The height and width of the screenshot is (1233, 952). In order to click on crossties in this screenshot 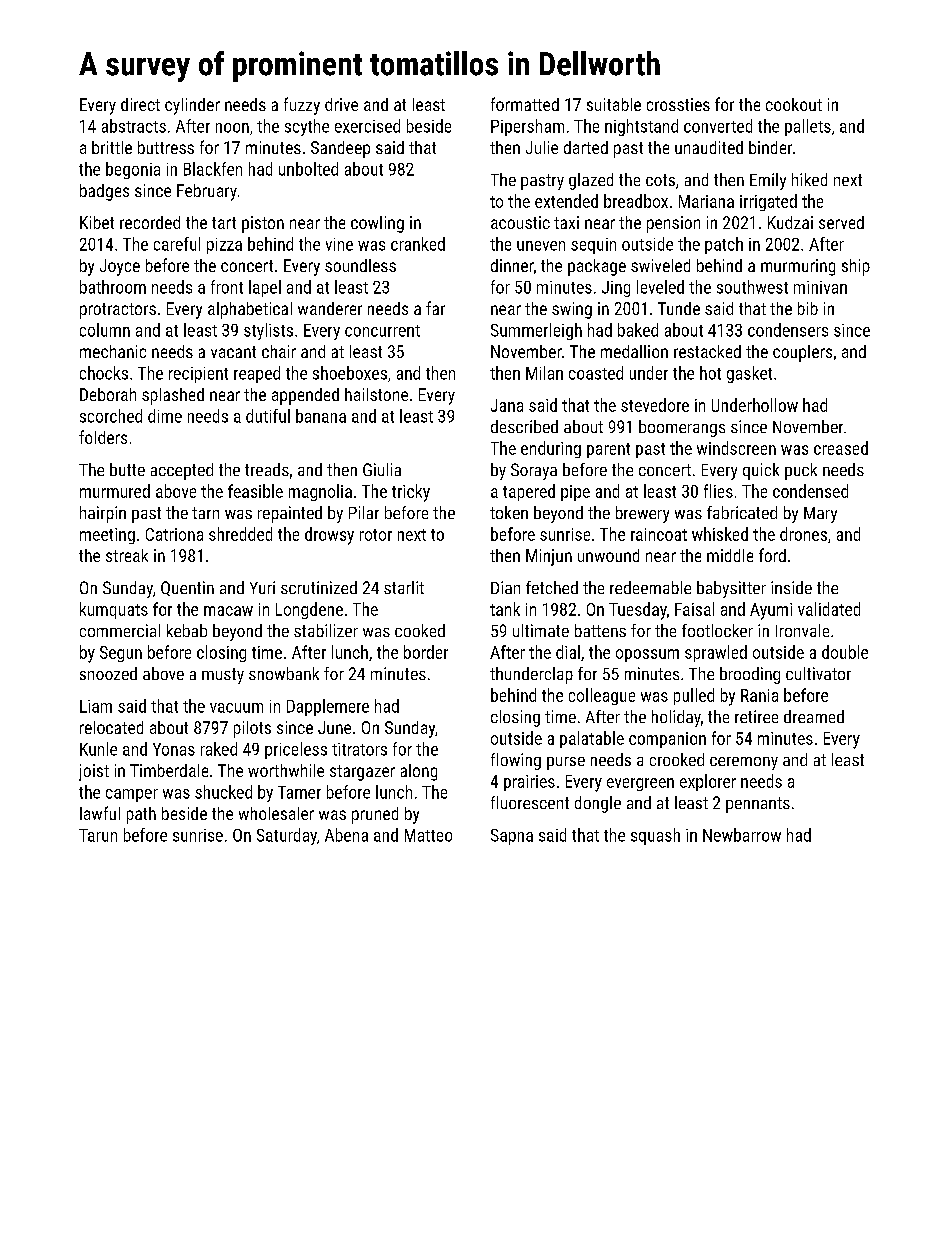, I will do `click(678, 104)`.
